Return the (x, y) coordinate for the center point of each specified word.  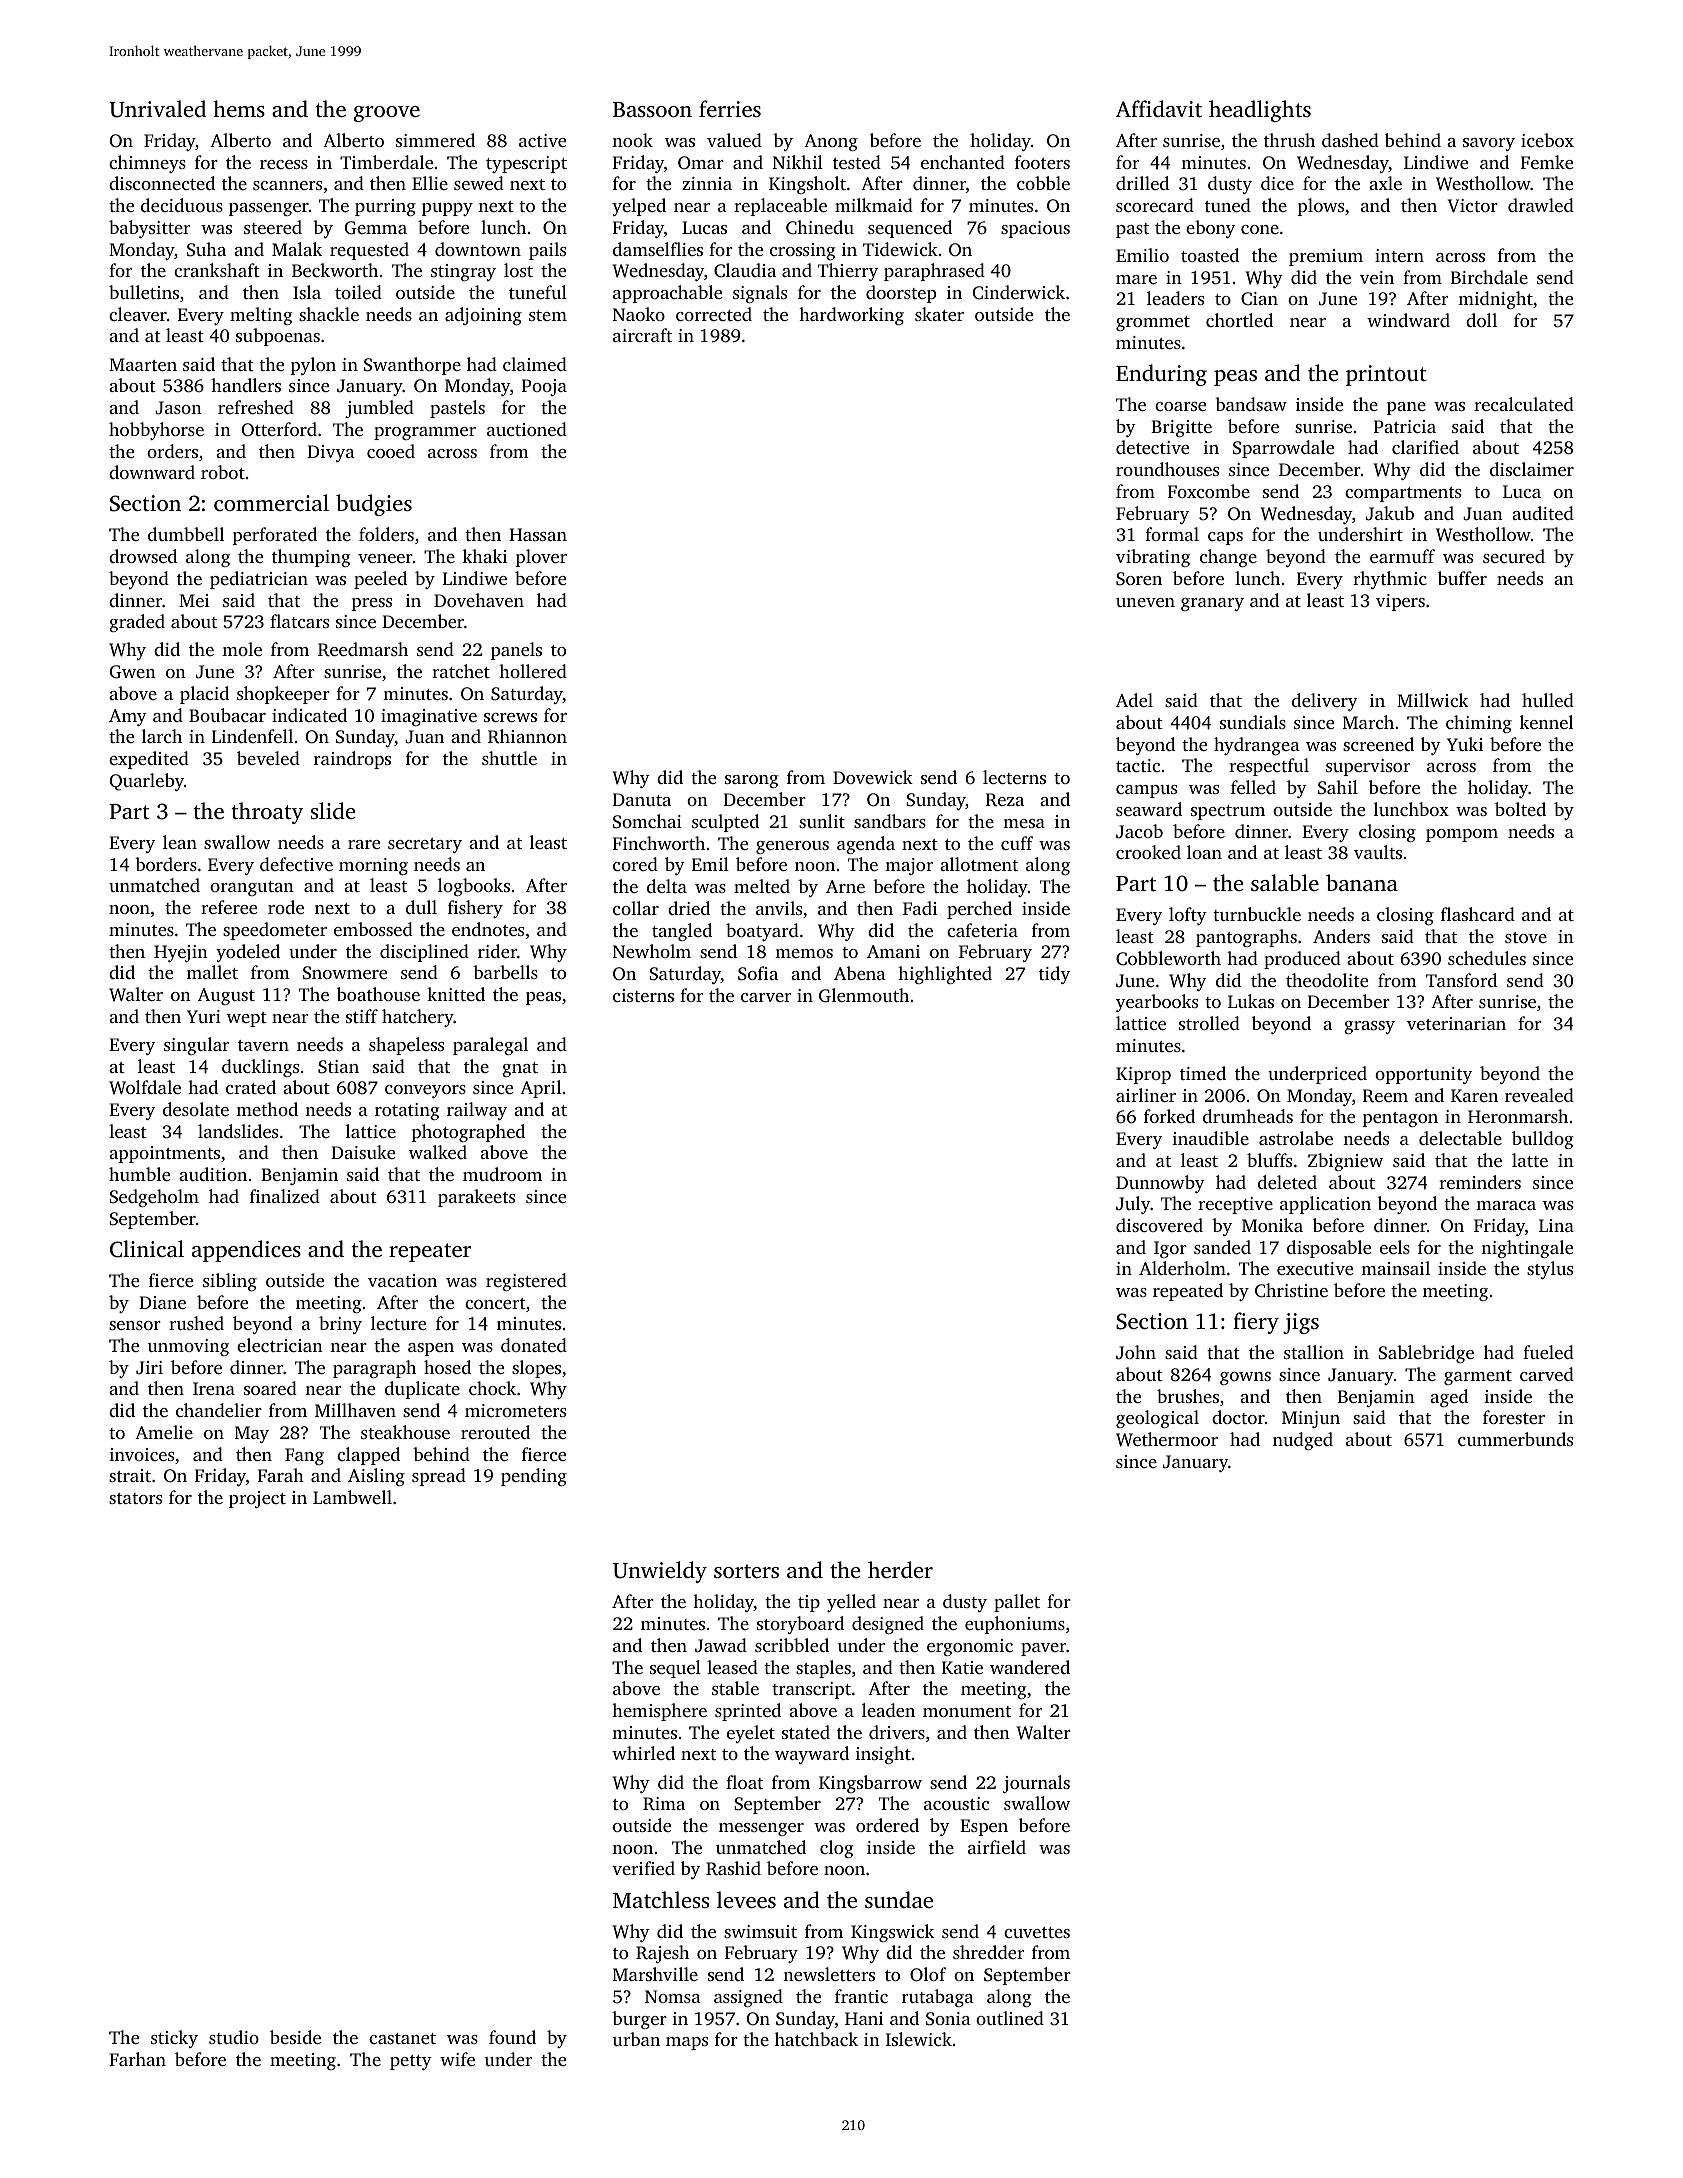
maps (687, 2043)
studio (234, 2037)
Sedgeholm (154, 1198)
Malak (297, 249)
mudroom (502, 1174)
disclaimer (1532, 469)
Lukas (1251, 1001)
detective (1152, 447)
